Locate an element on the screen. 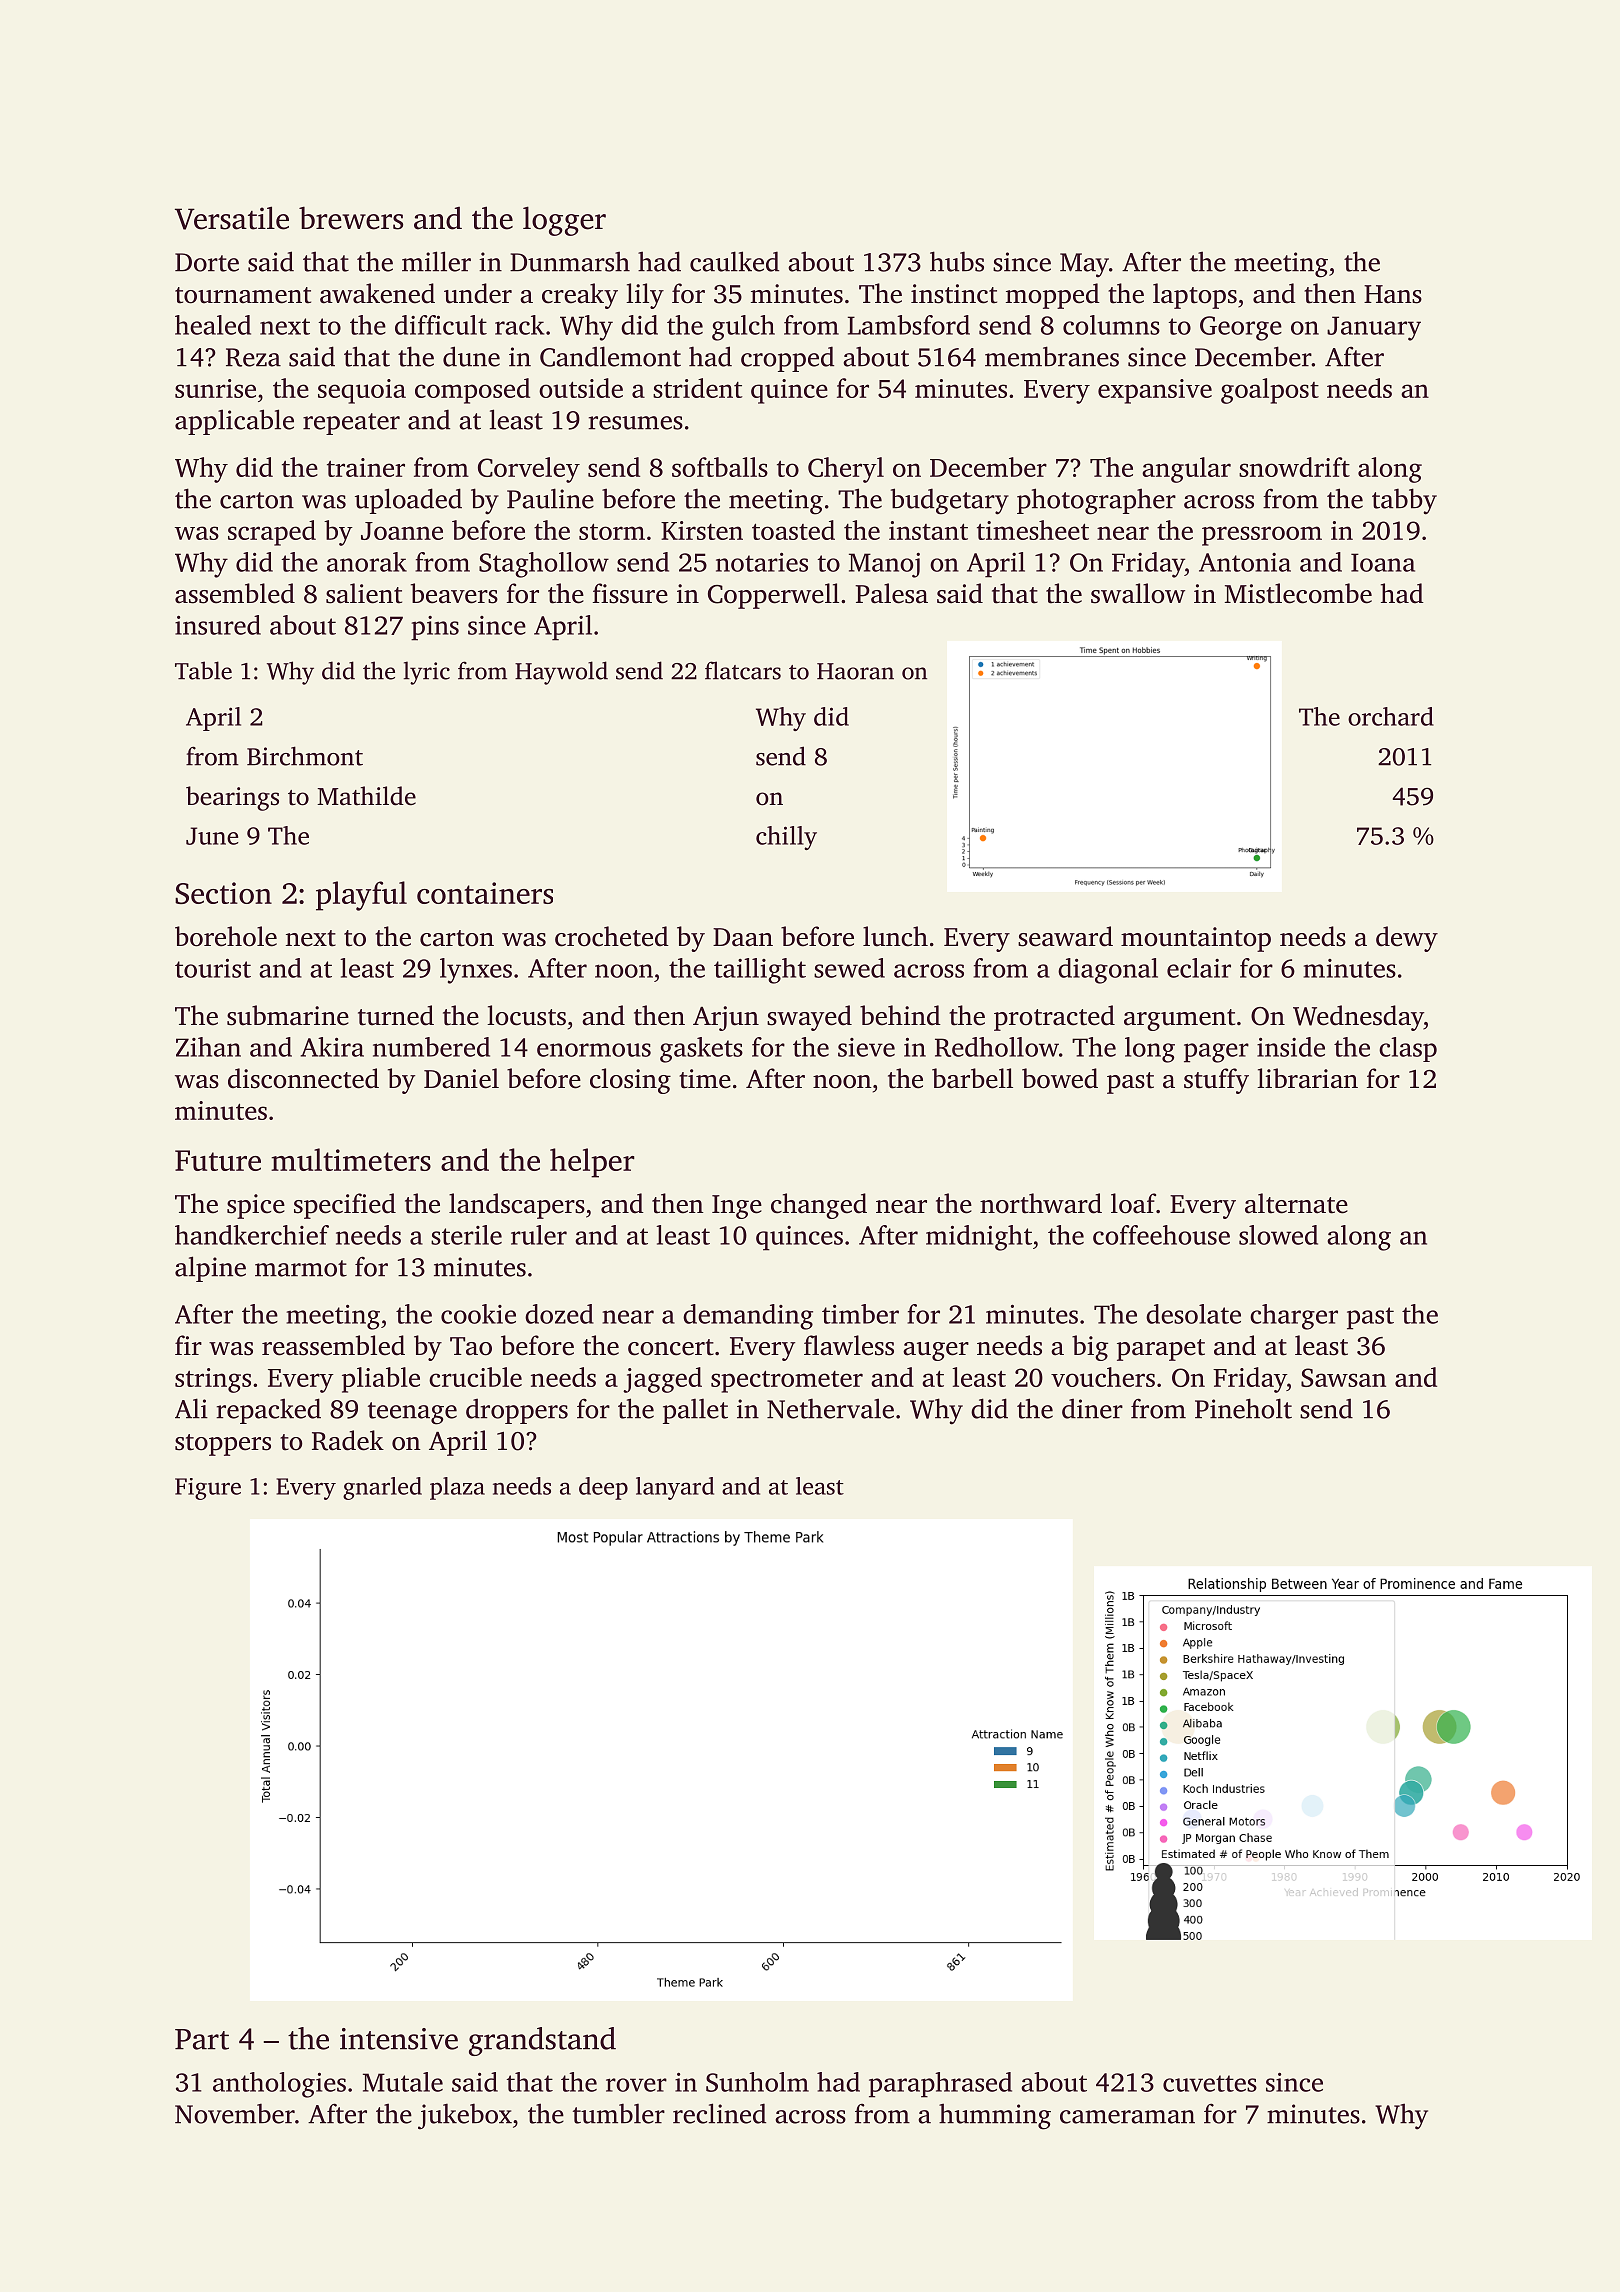  plaza is located at coordinates (457, 1488).
